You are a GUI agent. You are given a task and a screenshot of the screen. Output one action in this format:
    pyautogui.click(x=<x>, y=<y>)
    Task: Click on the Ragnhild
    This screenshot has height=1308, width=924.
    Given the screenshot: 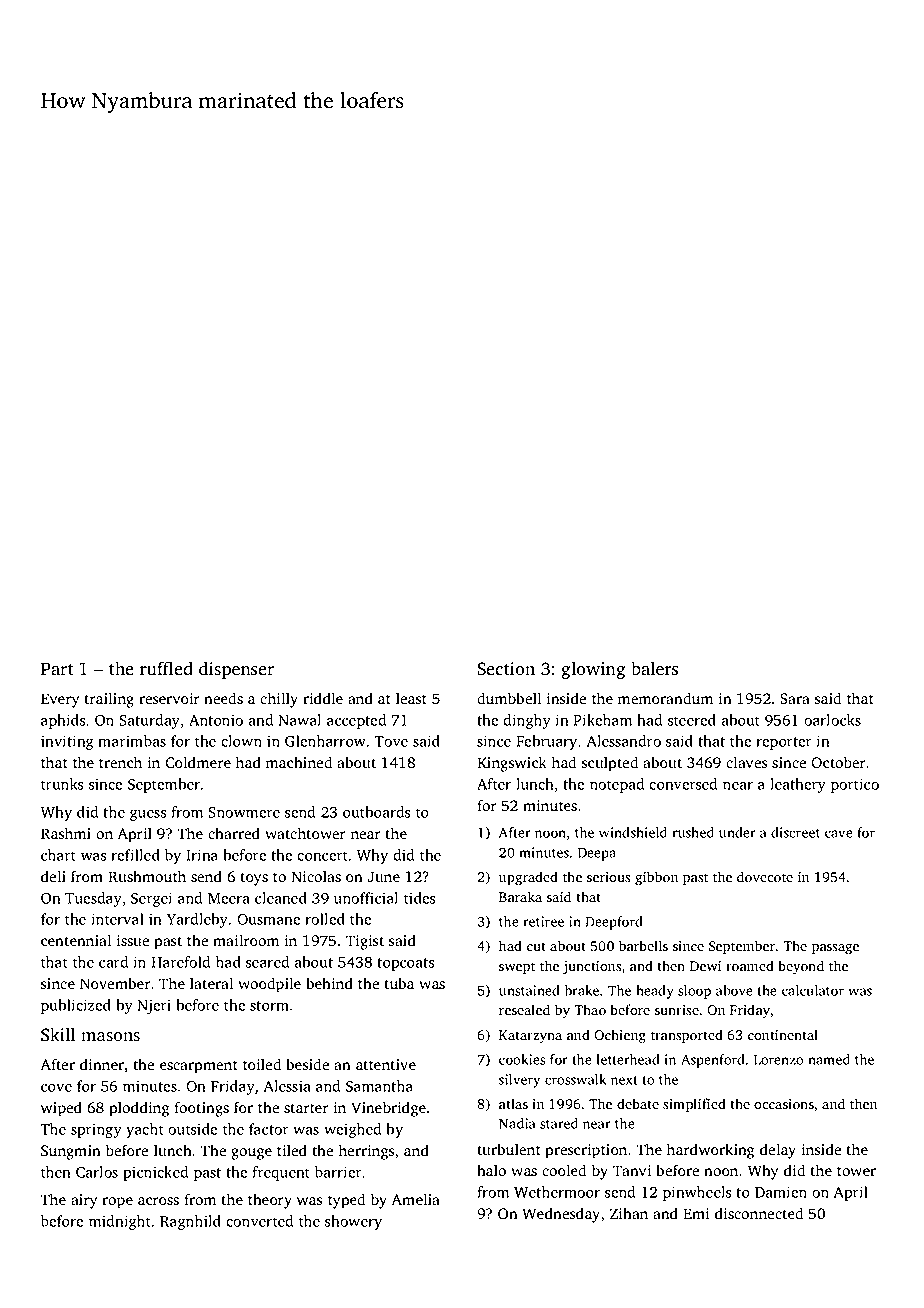 What is the action you would take?
    pyautogui.click(x=190, y=1222)
